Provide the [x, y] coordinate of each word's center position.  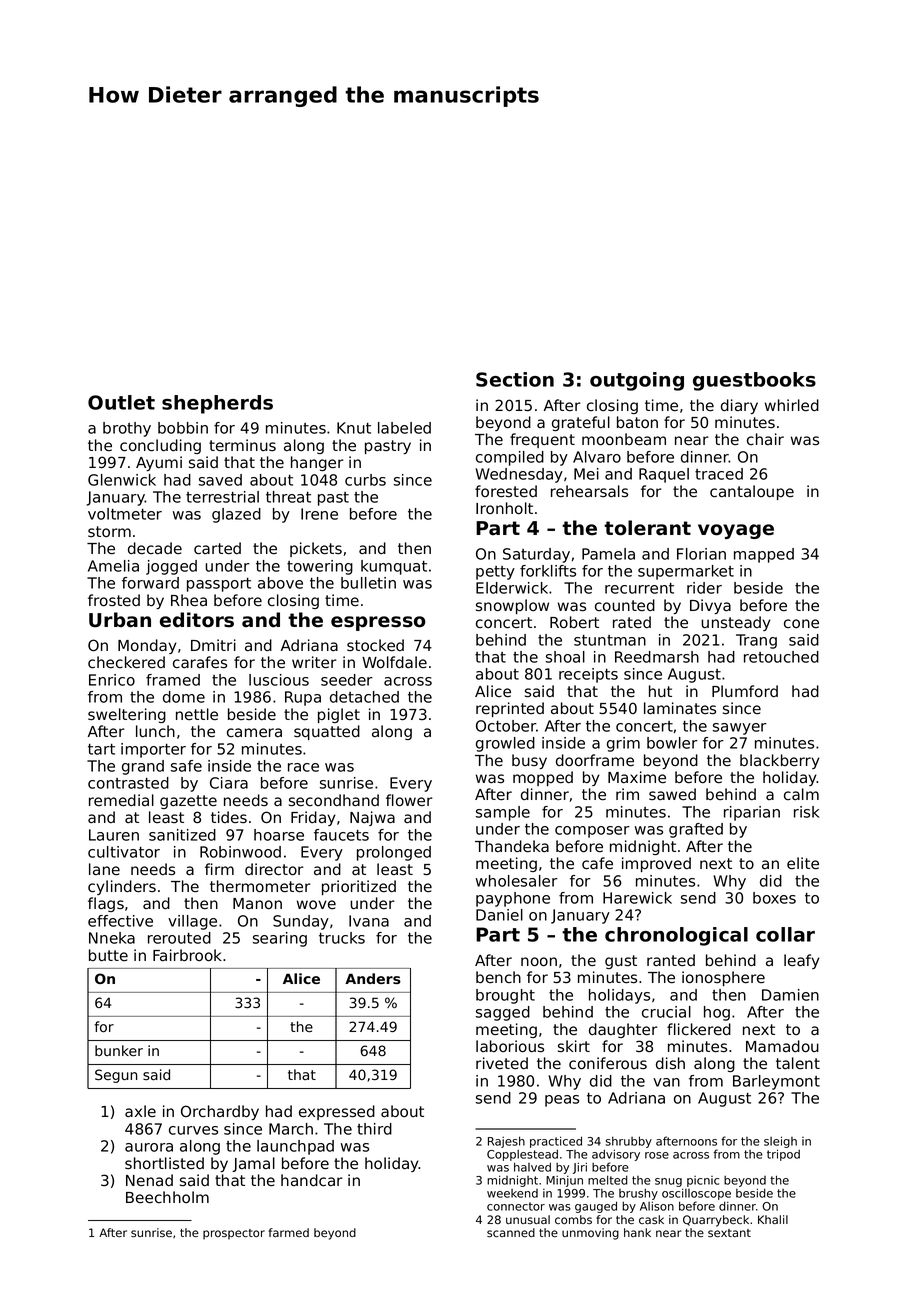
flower [409, 800]
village [192, 922]
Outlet [121, 402]
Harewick [637, 898]
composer [592, 832]
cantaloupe [752, 492]
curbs [365, 480]
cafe [597, 863]
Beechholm [167, 1197]
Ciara [229, 783]
